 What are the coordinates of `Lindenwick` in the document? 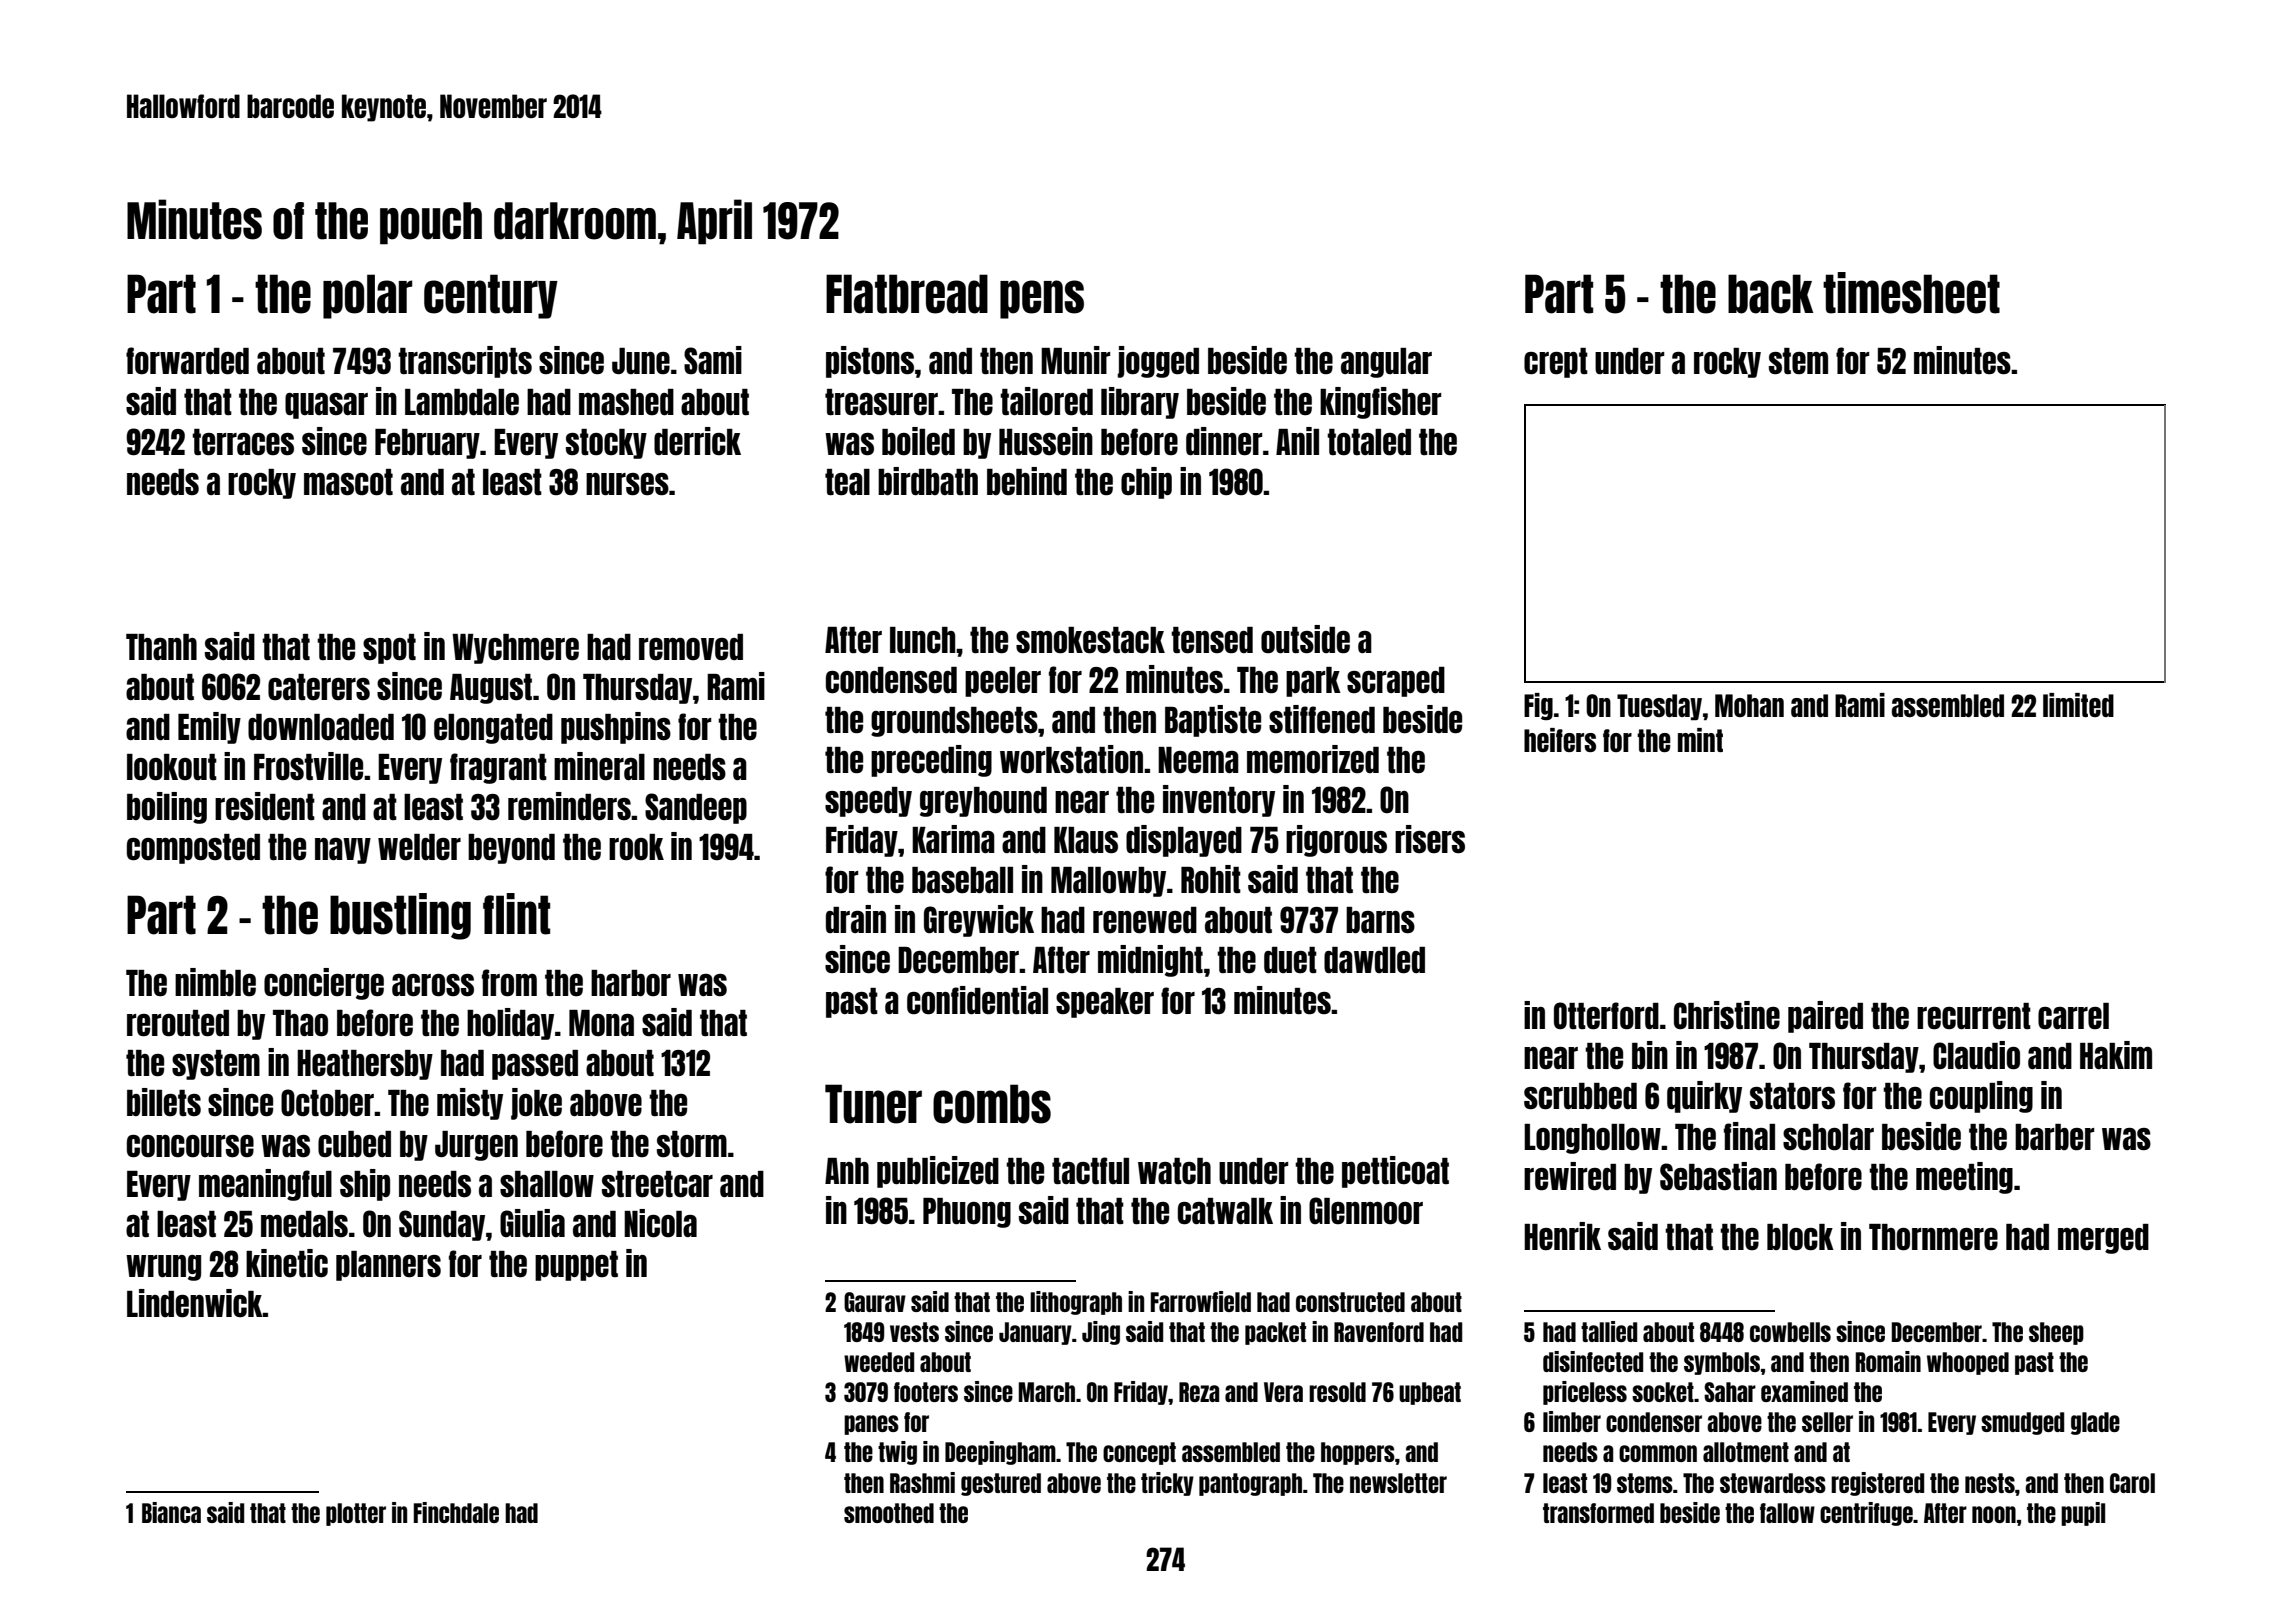 It's located at (195, 1303).
